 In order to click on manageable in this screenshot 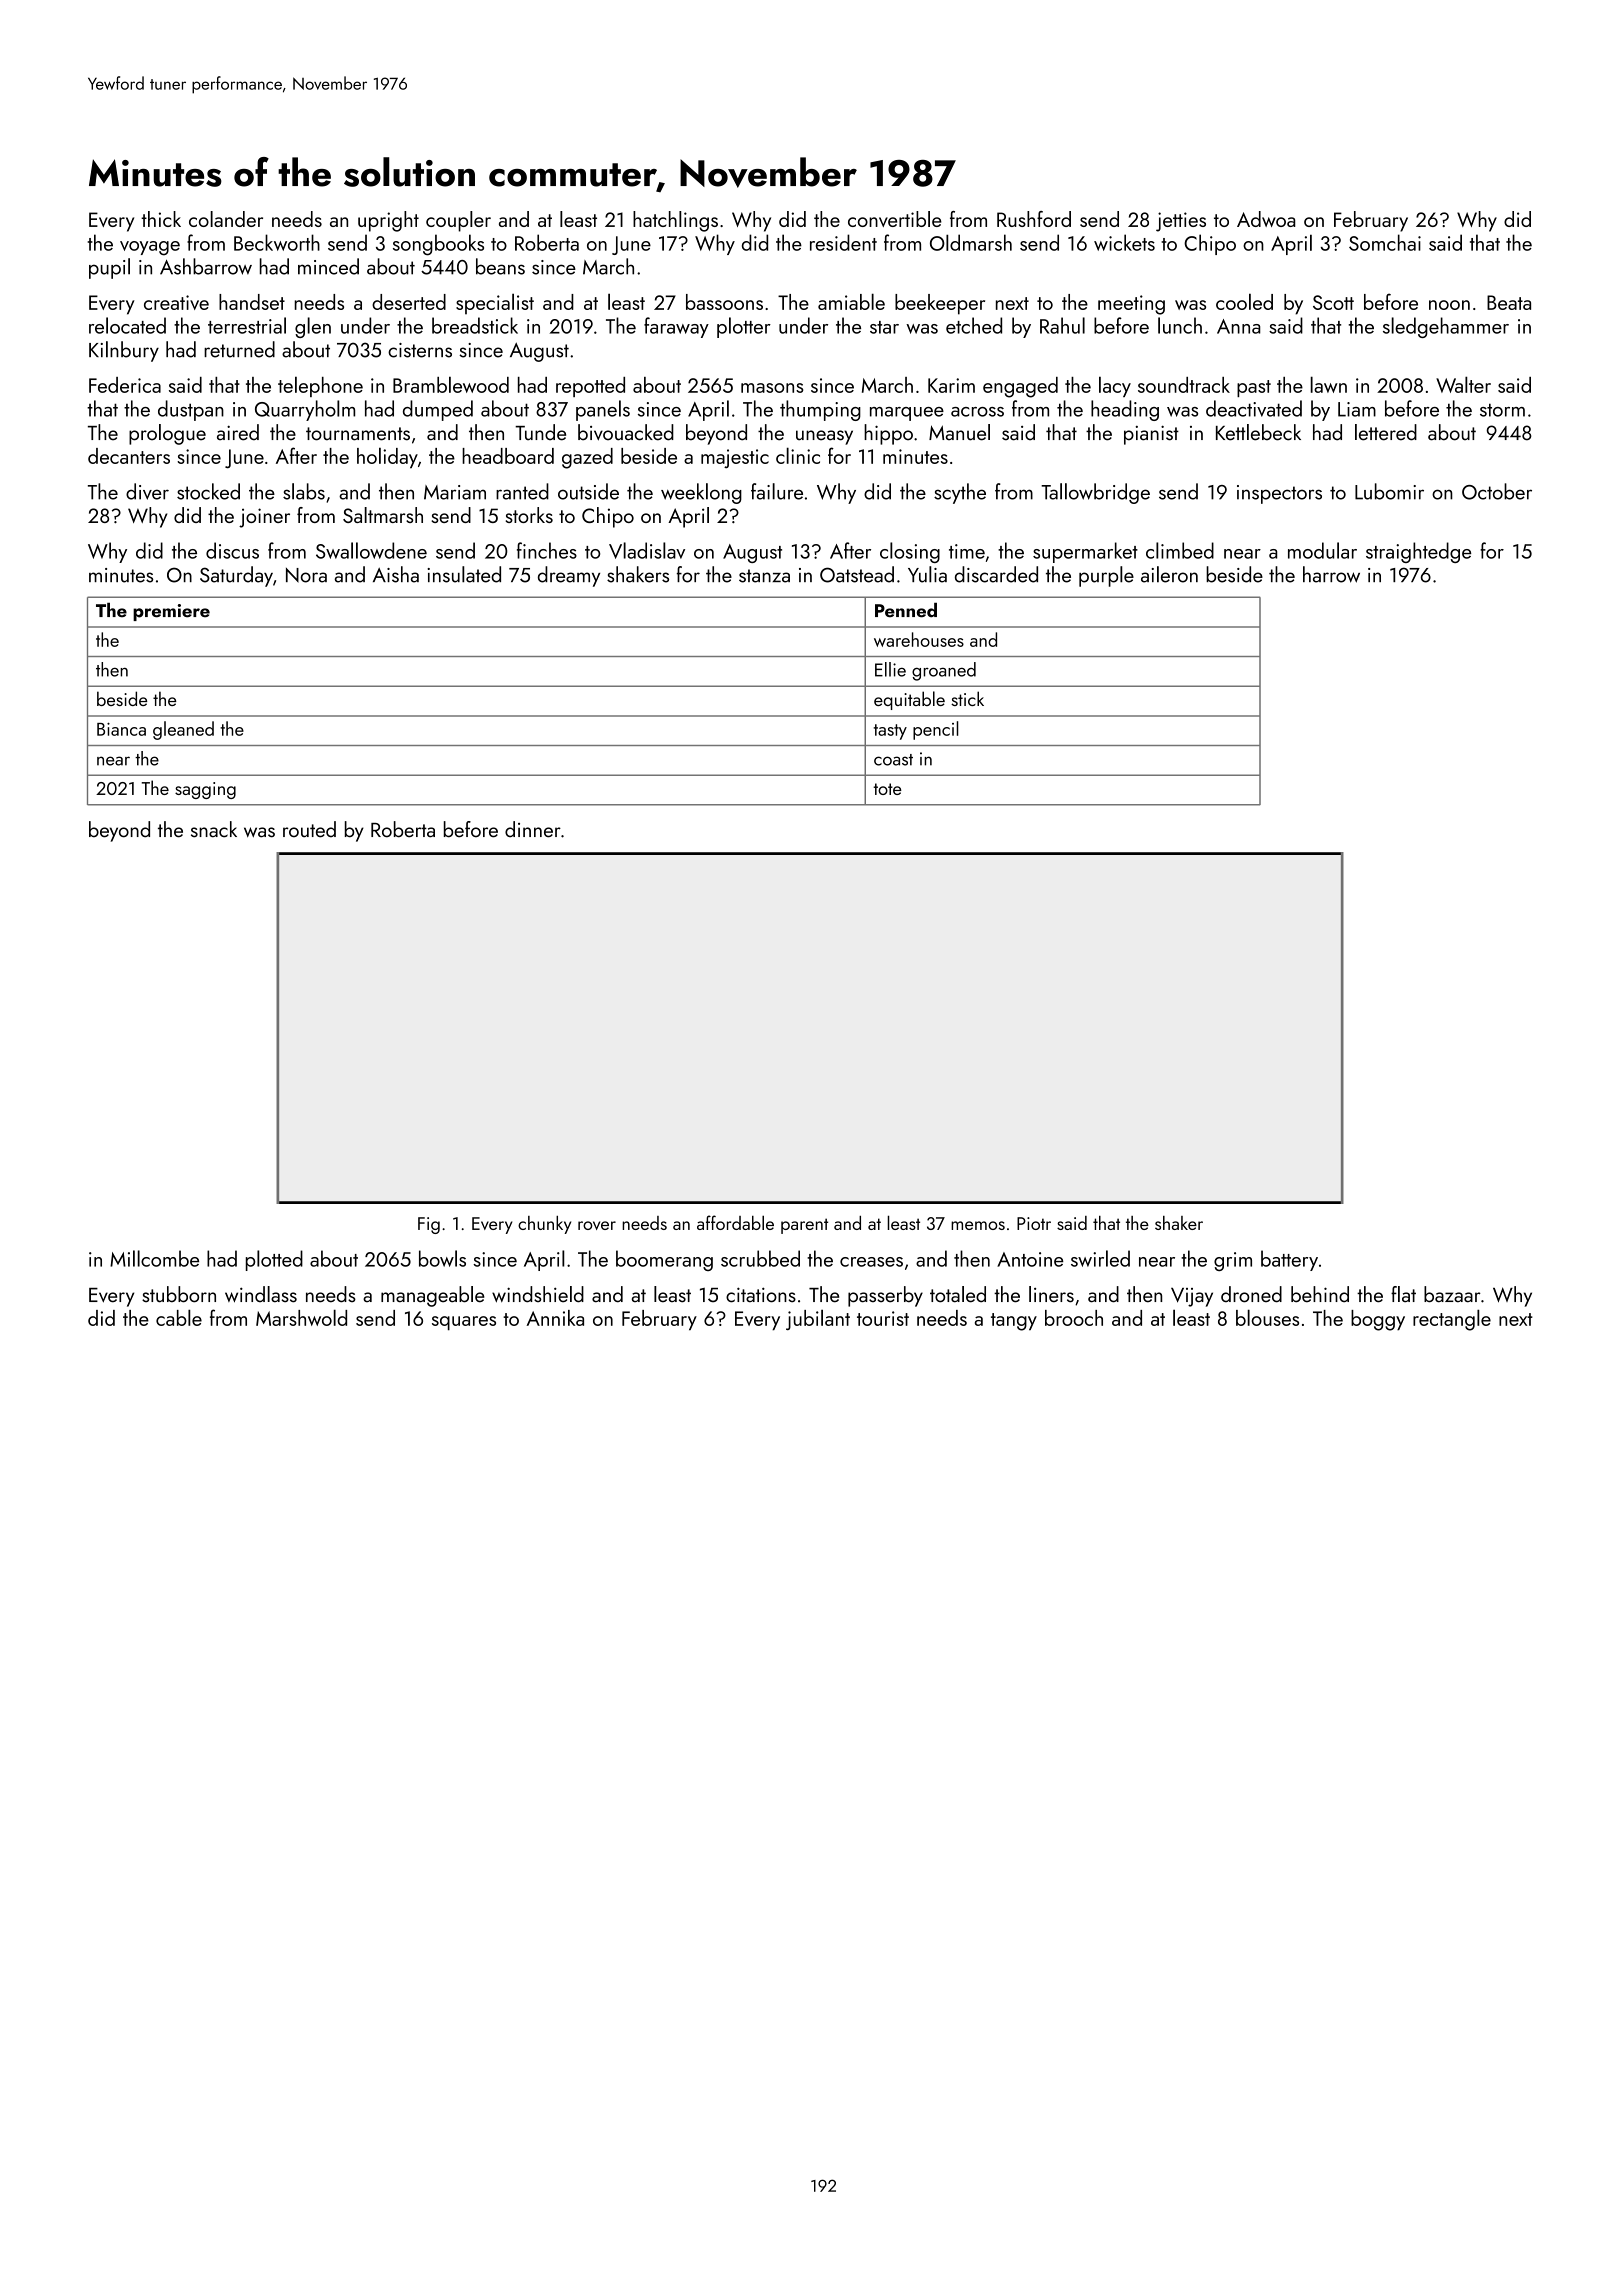, I will do `click(433, 1296)`.
